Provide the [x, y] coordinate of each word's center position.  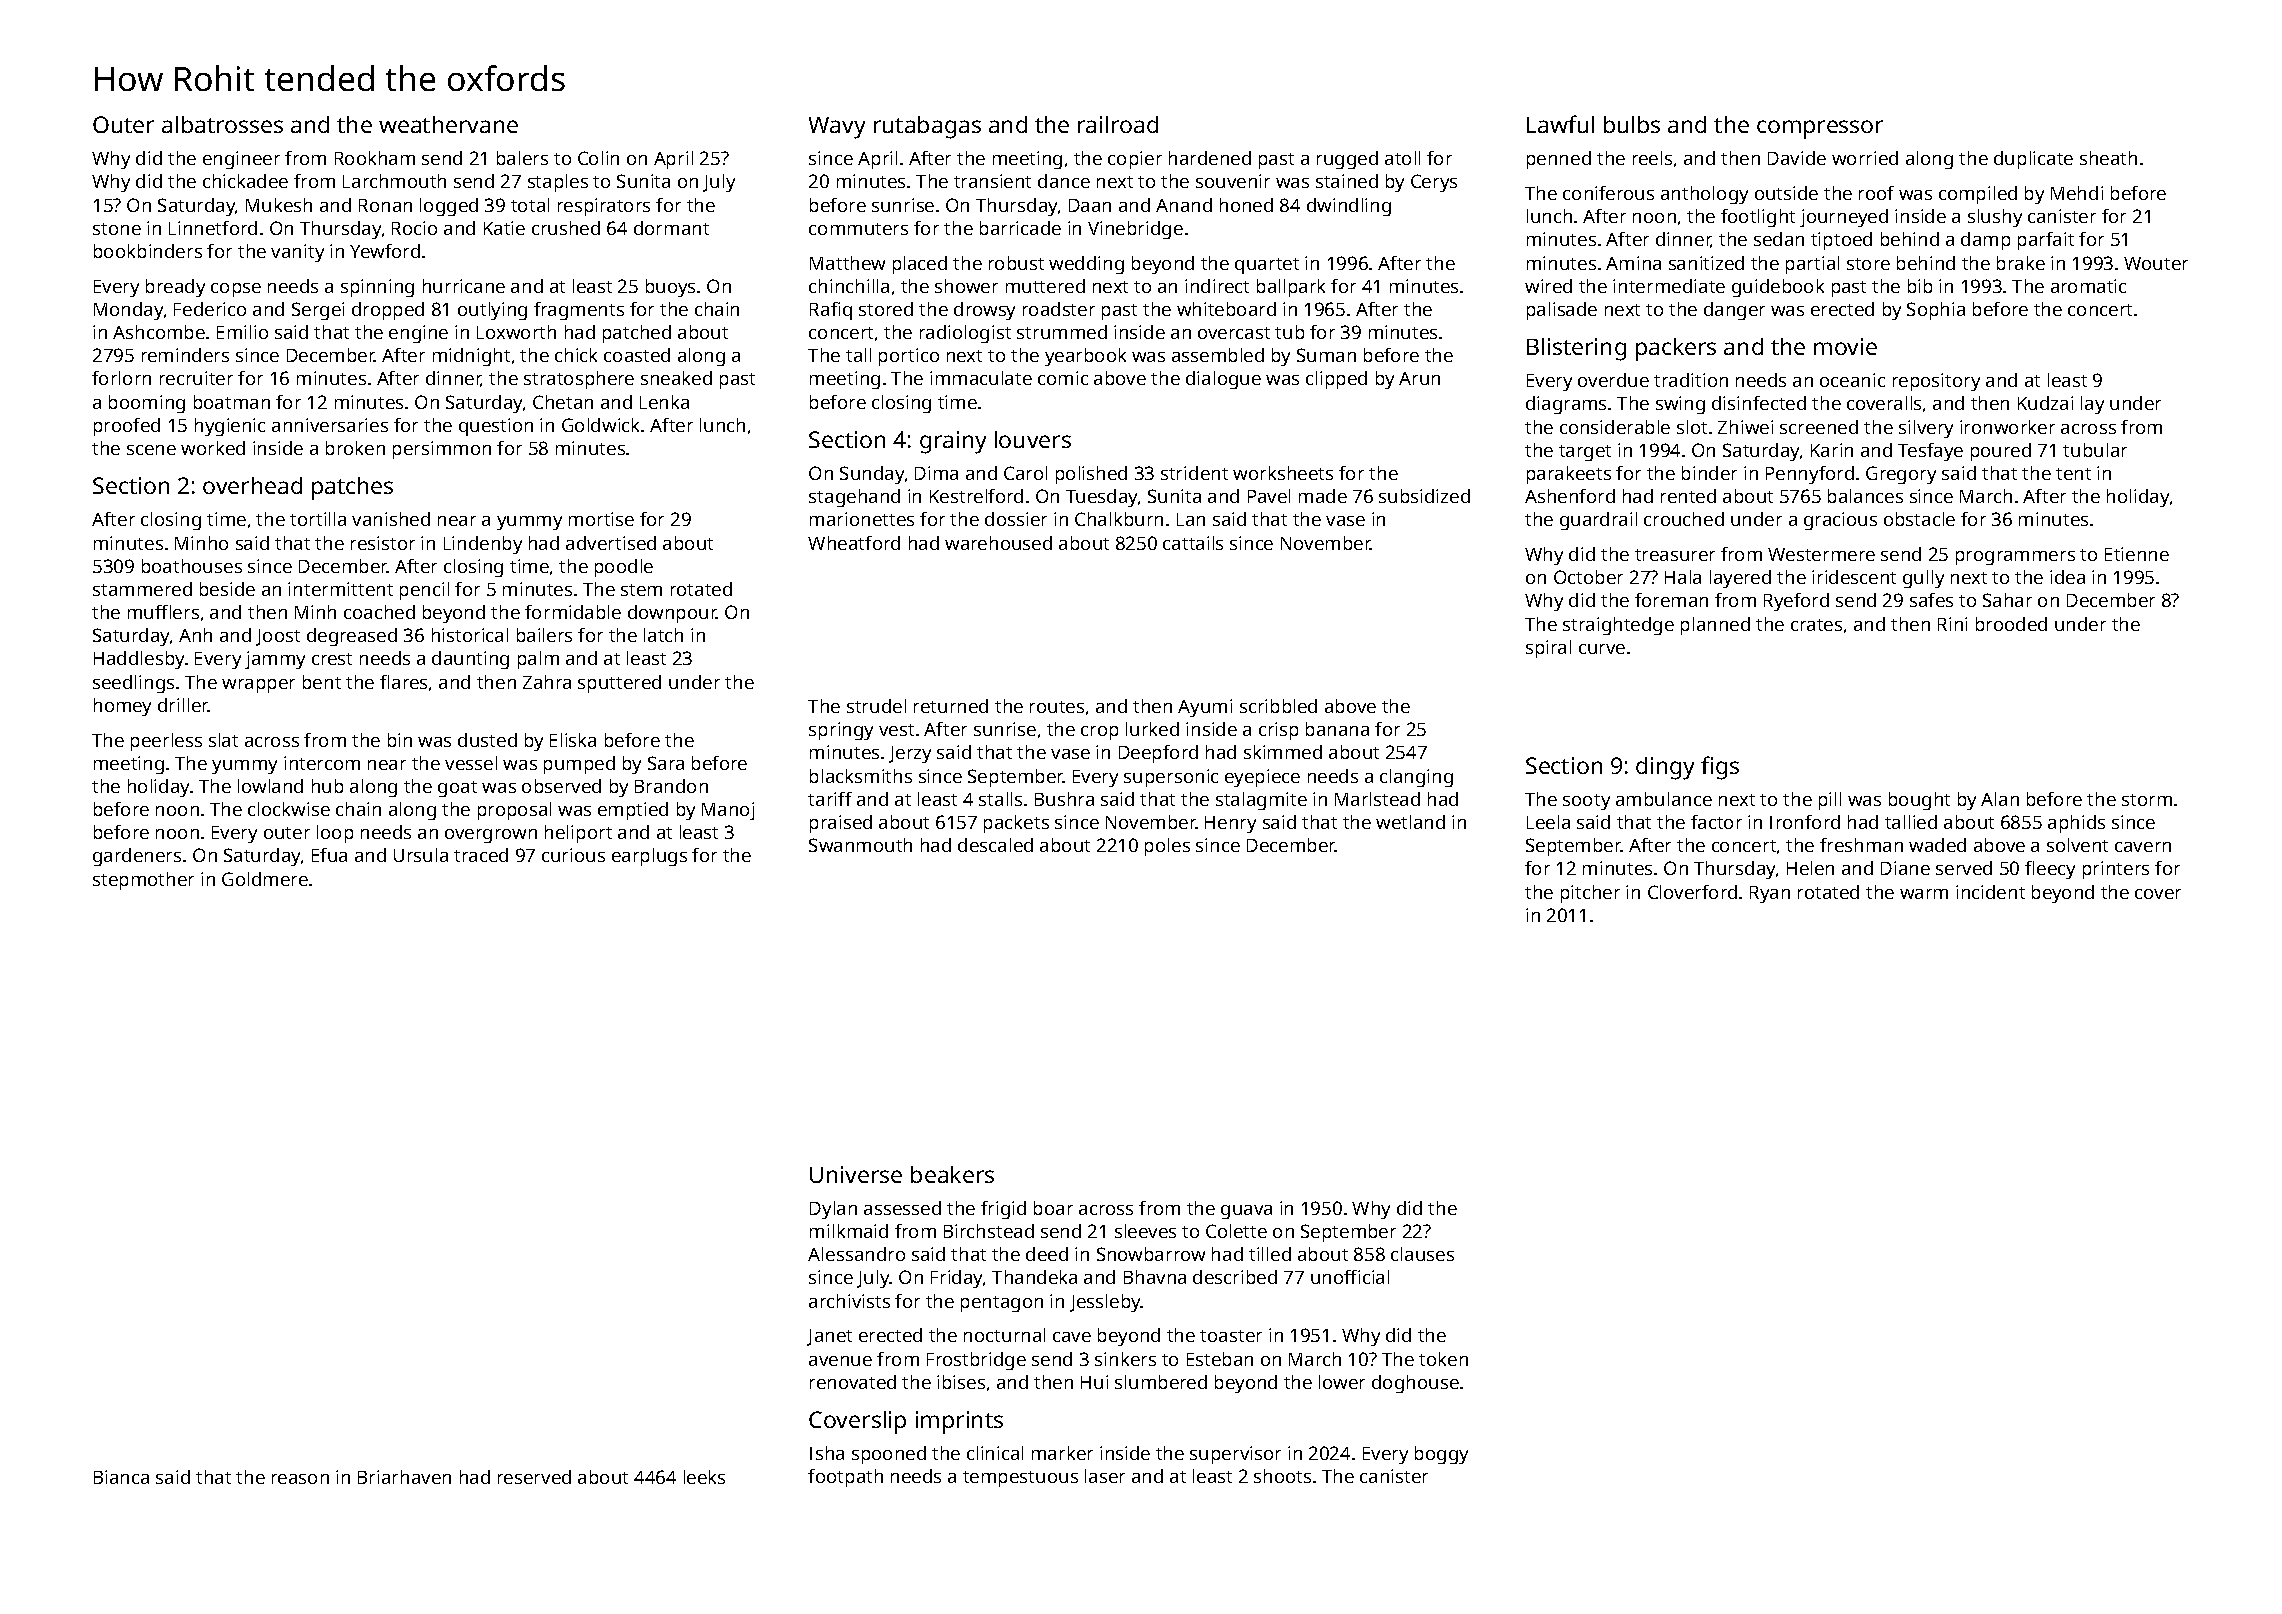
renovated [853, 1382]
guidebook [1778, 288]
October [1588, 577]
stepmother [143, 881]
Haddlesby [139, 660]
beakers [952, 1174]
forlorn [121, 378]
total [530, 205]
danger [1734, 311]
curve [1602, 649]
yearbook [1085, 357]
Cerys [1434, 183]
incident [1990, 892]
